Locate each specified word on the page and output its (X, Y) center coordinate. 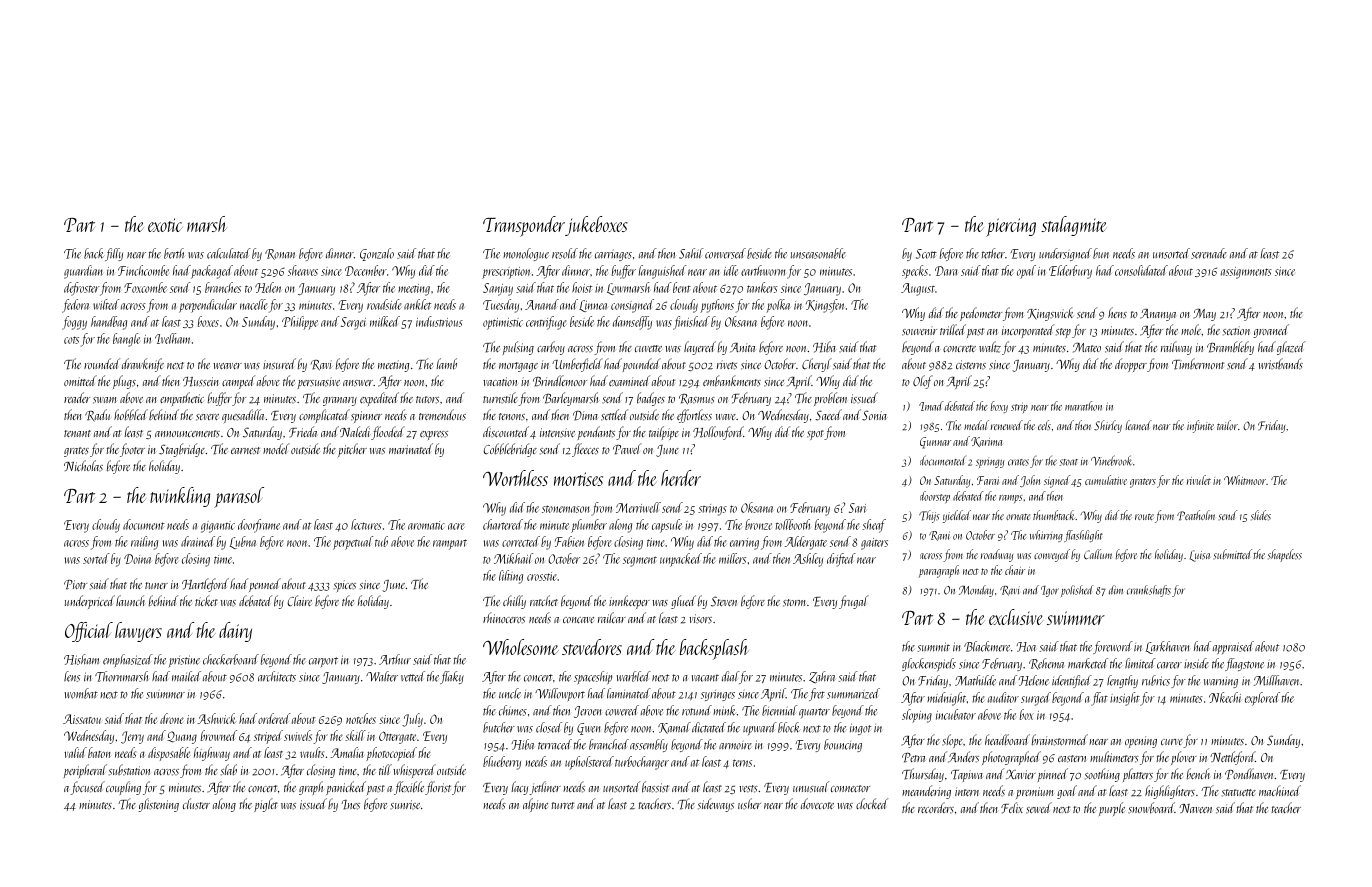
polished (1077, 591)
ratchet (544, 600)
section (1236, 331)
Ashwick (216, 718)
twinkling (180, 497)
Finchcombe (143, 270)
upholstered (589, 763)
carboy (551, 348)
